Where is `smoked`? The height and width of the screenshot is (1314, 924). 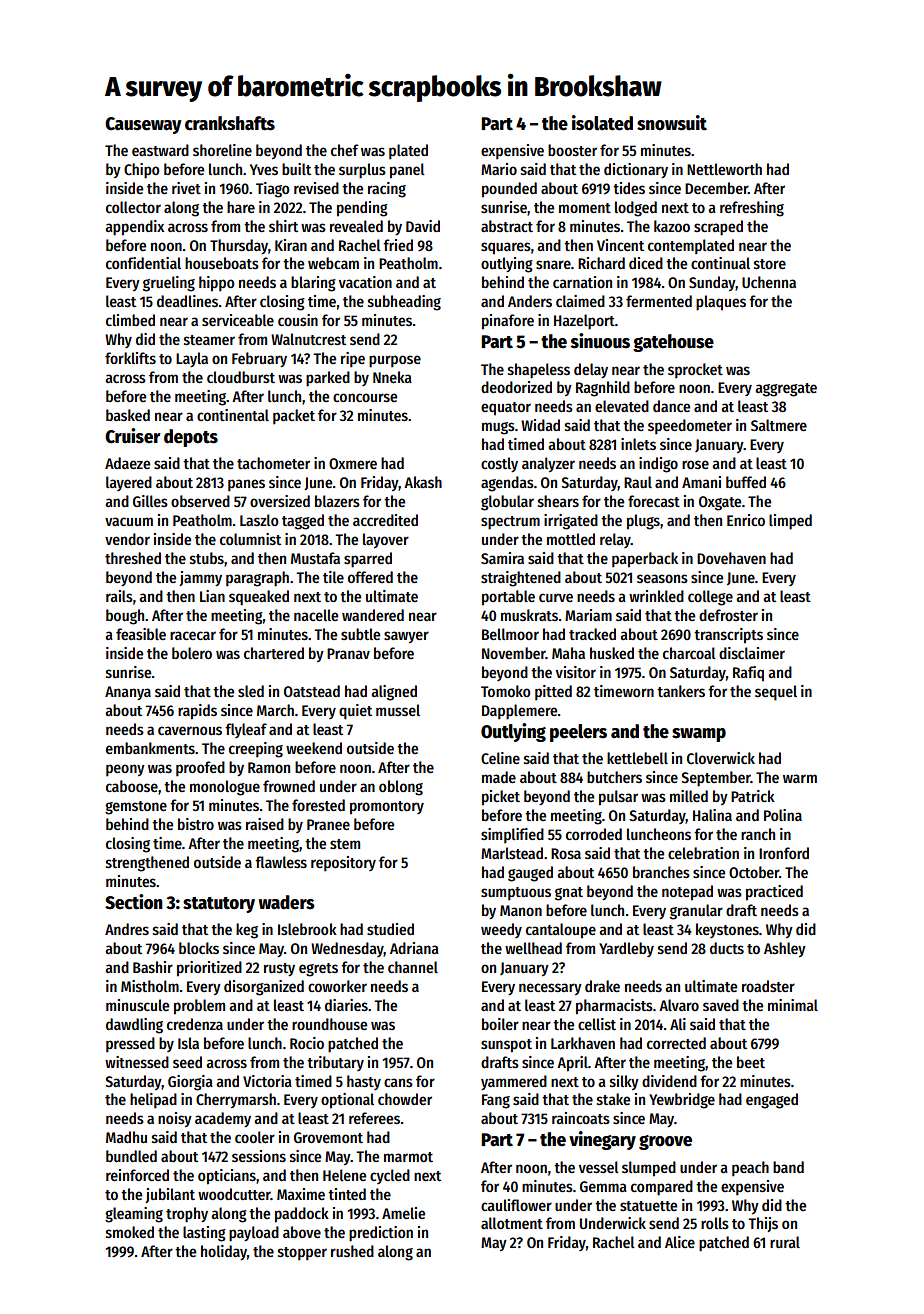
smoked is located at coordinates (130, 1232).
